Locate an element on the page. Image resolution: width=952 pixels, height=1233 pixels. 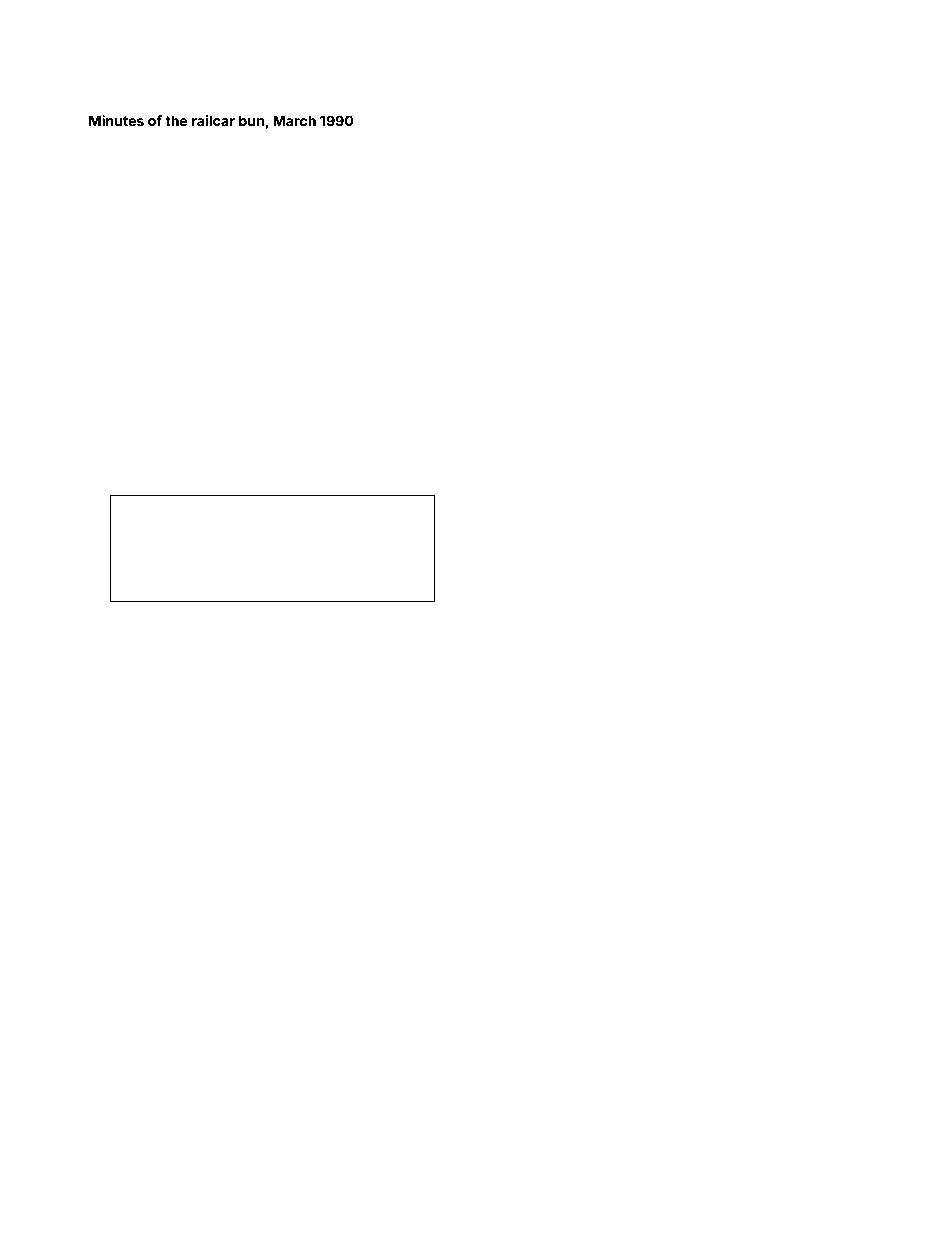
Chinedu is located at coordinates (516, 210).
